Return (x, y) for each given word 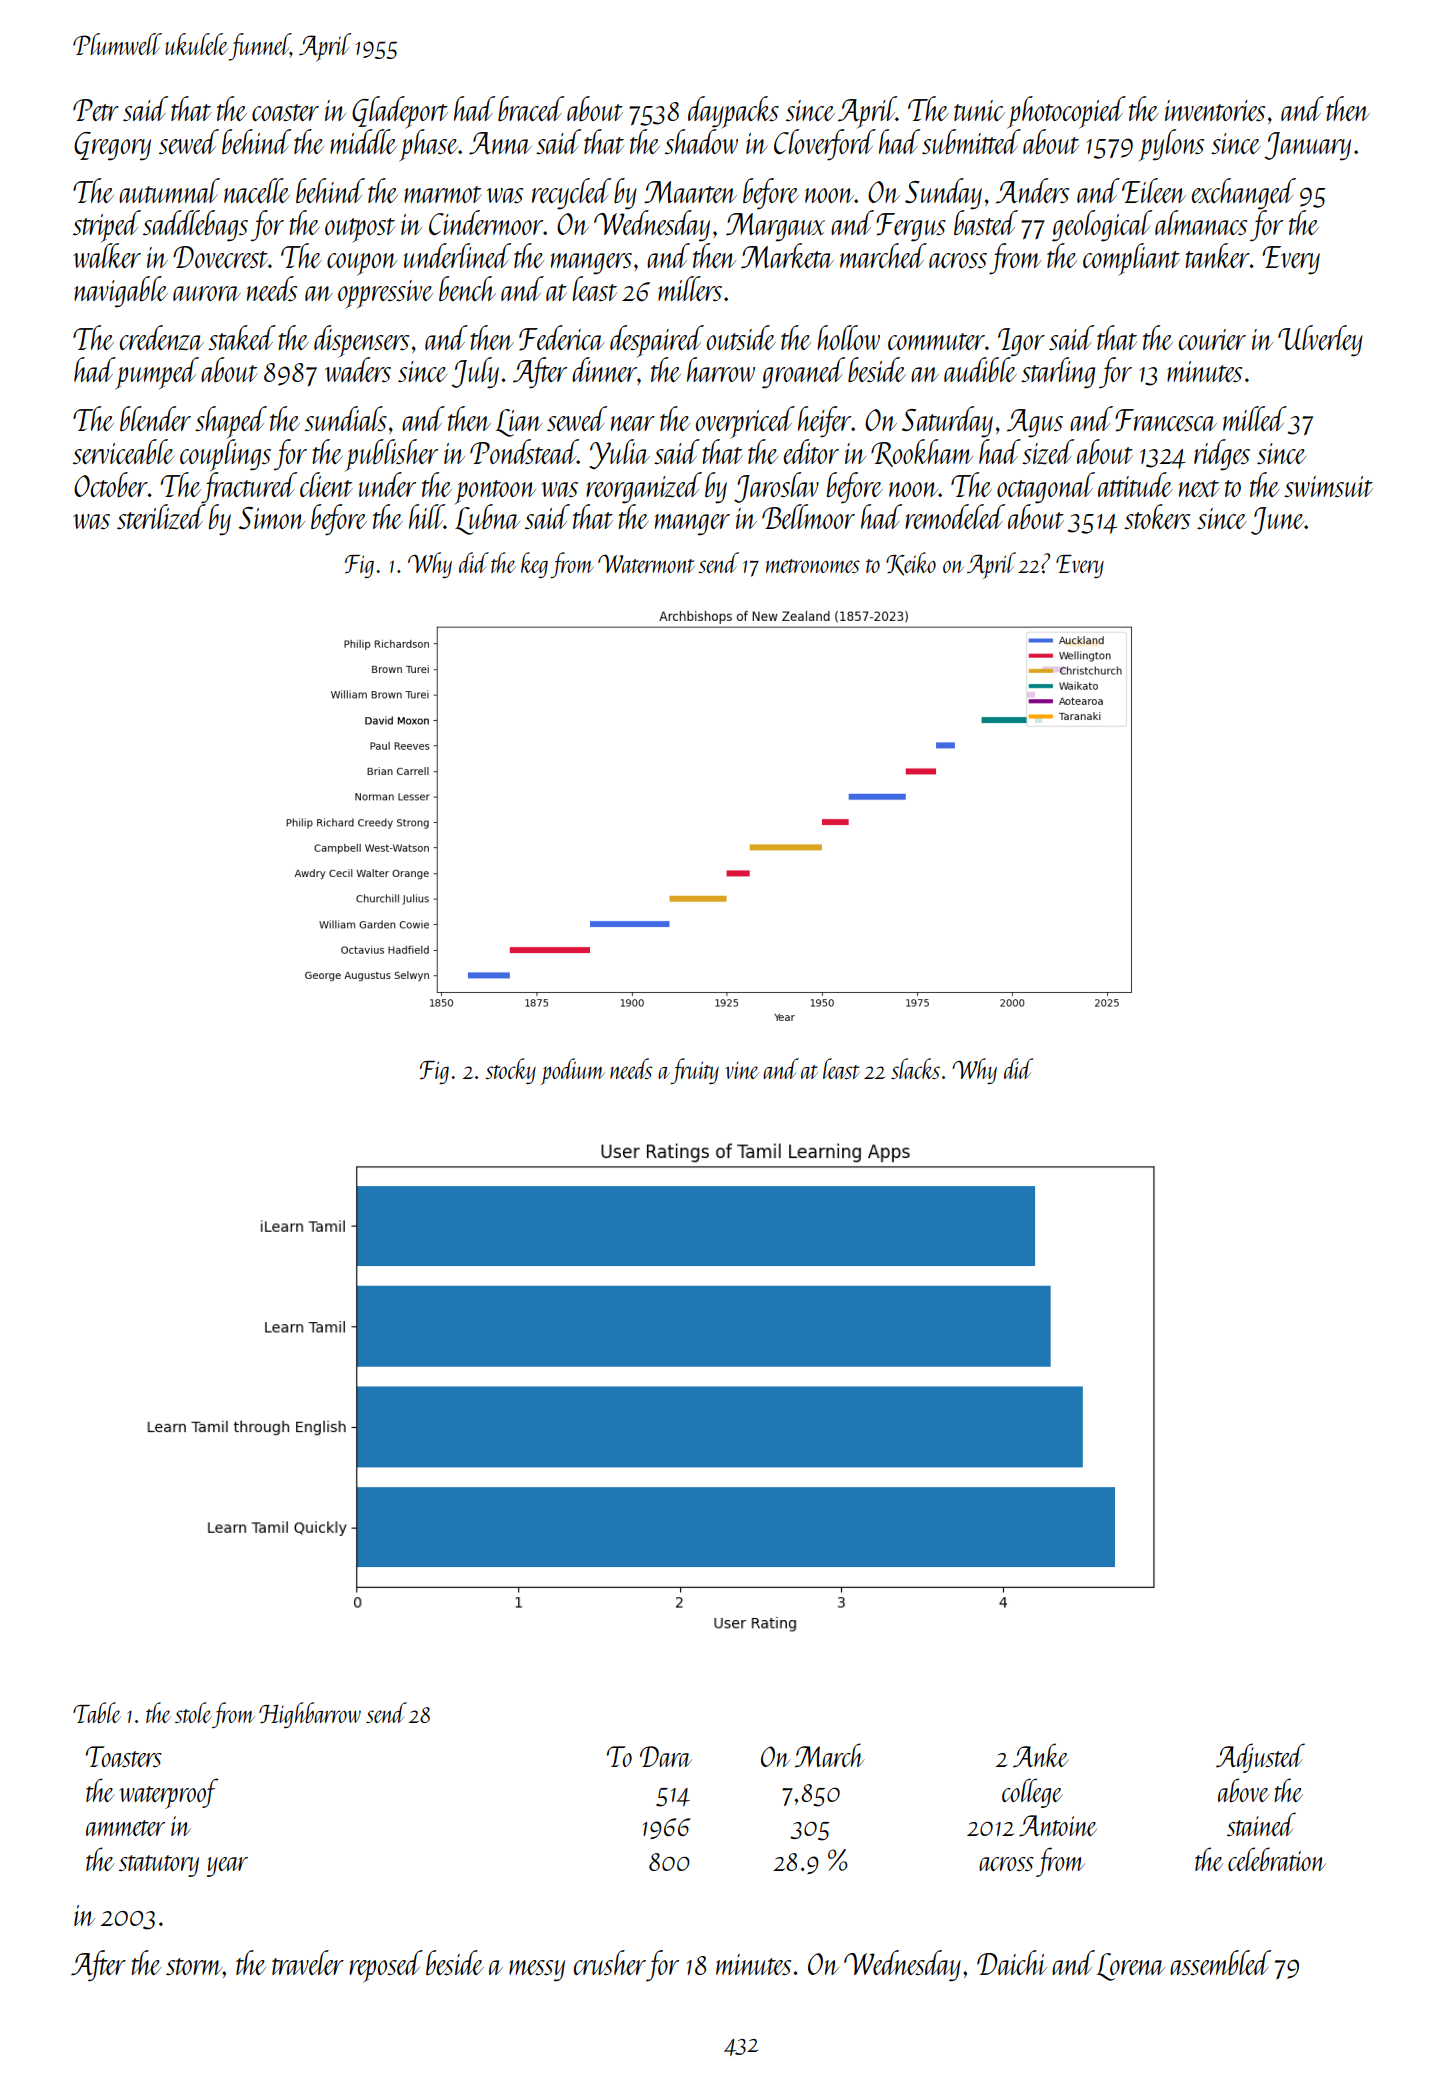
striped (107, 226)
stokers (1157, 516)
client (326, 484)
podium (573, 1071)
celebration (1277, 1859)
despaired (657, 341)
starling (1058, 373)
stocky (510, 1071)
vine (742, 1070)
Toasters (124, 1756)
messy (537, 1971)
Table (97, 1712)
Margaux (775, 227)
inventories (1215, 110)
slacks (915, 1068)
